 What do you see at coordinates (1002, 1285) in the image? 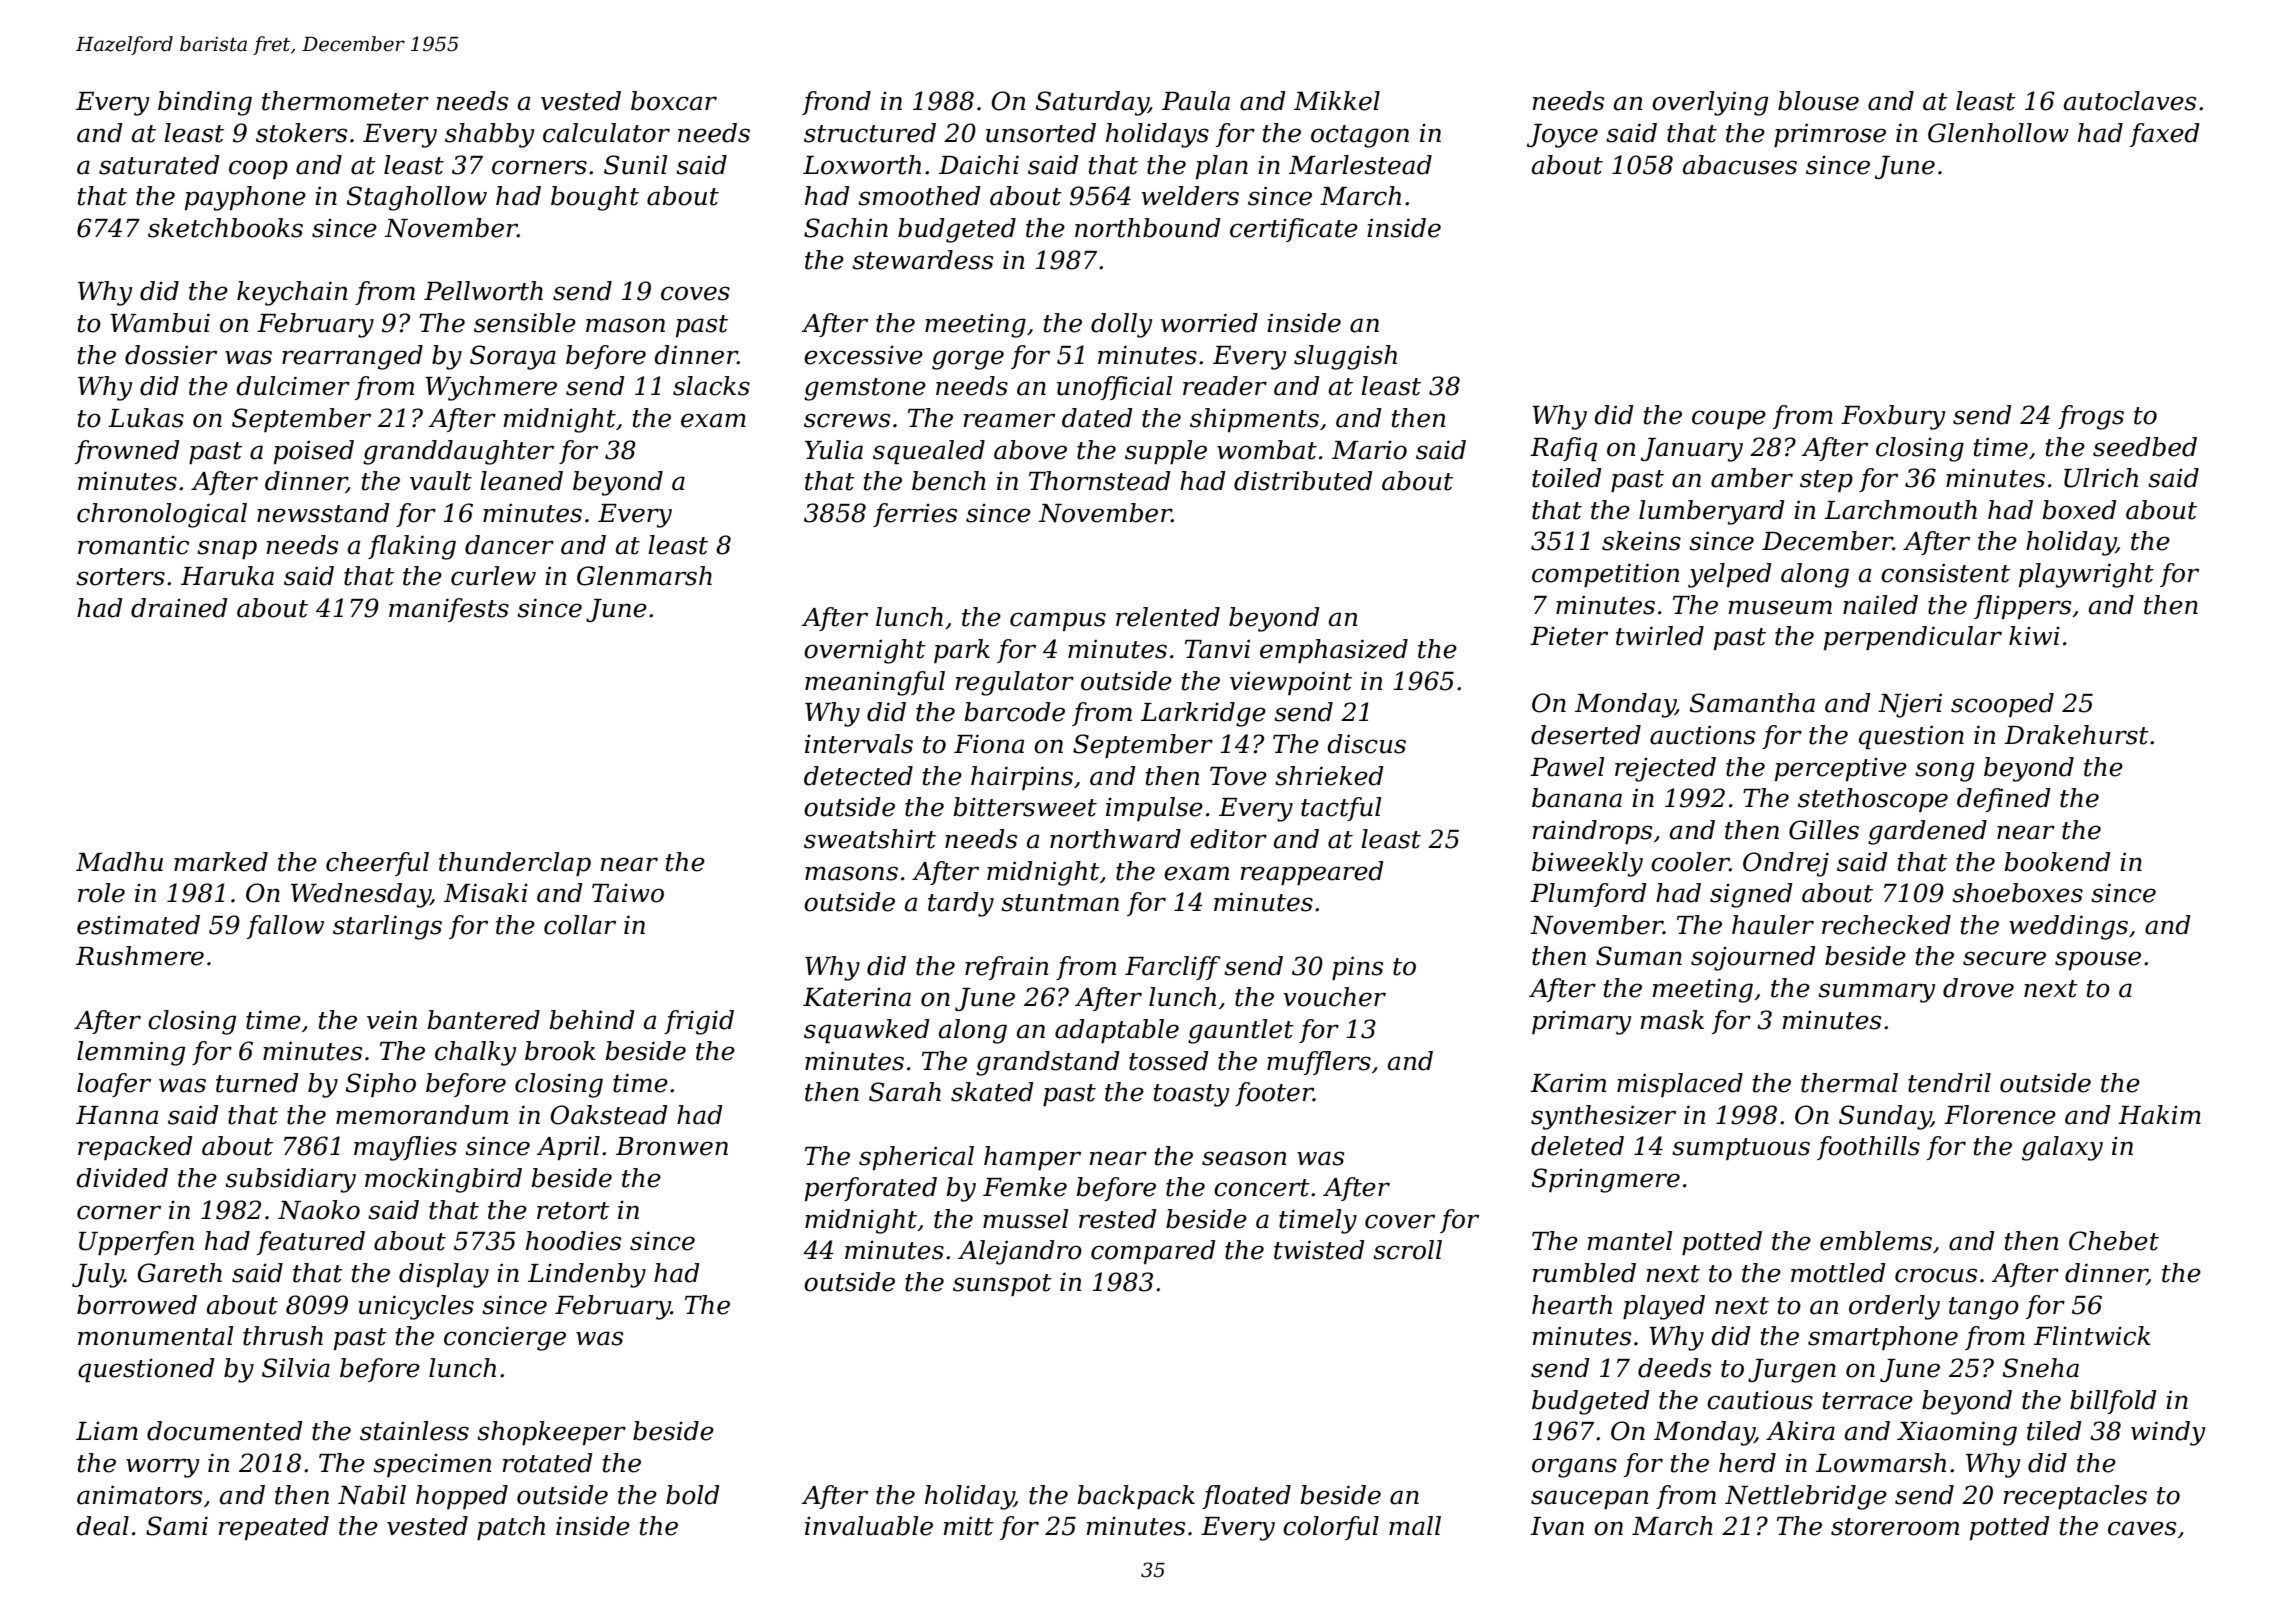
I see `sunspot` at bounding box center [1002, 1285].
